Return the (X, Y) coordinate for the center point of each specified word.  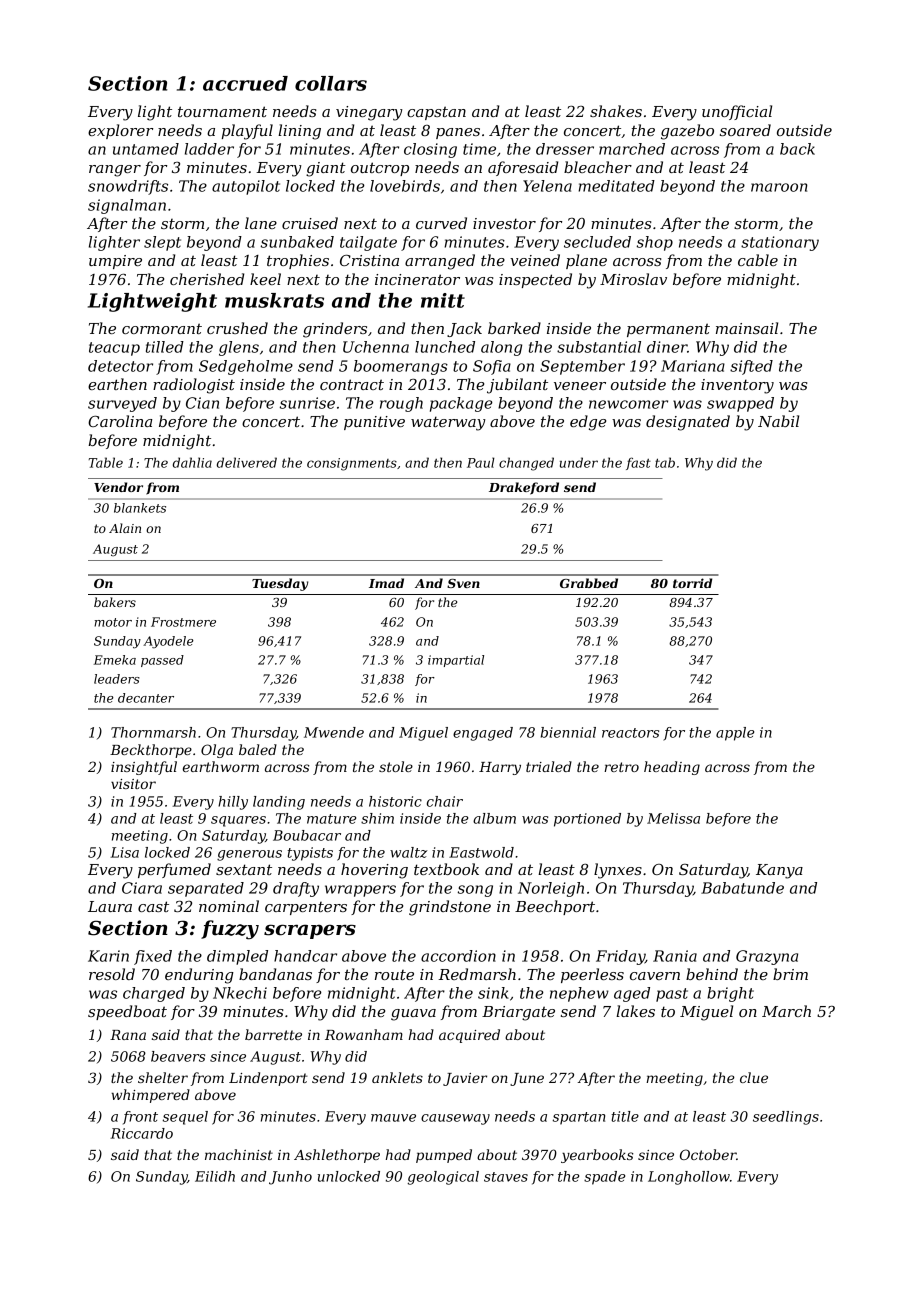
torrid (692, 583)
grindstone (450, 908)
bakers (115, 602)
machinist (239, 1154)
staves (506, 1177)
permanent (668, 330)
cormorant (162, 328)
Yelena (547, 186)
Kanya (779, 871)
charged (154, 994)
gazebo (687, 132)
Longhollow (689, 1178)
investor (504, 223)
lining (299, 132)
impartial (456, 661)
